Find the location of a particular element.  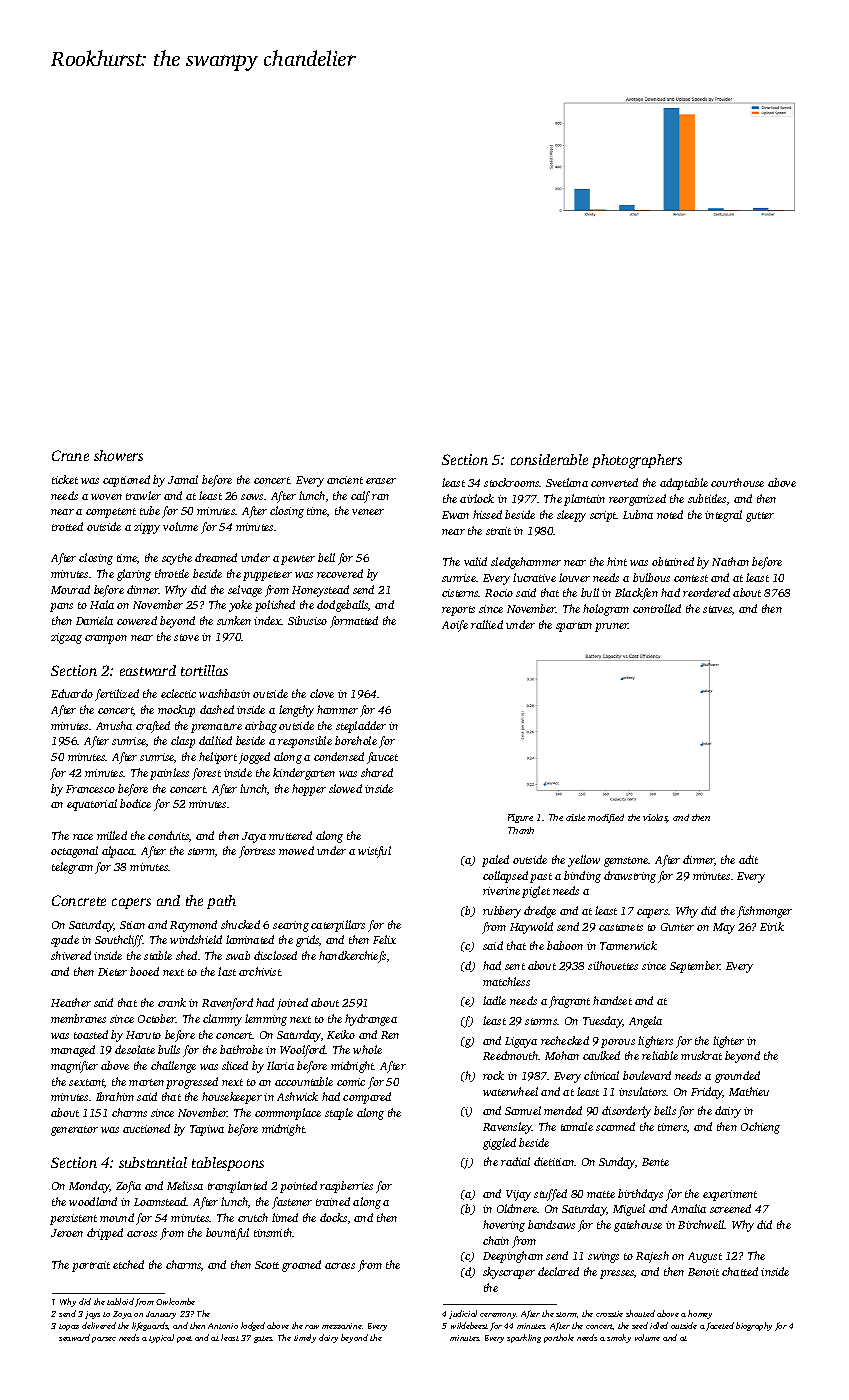

Eirik is located at coordinates (772, 926).
